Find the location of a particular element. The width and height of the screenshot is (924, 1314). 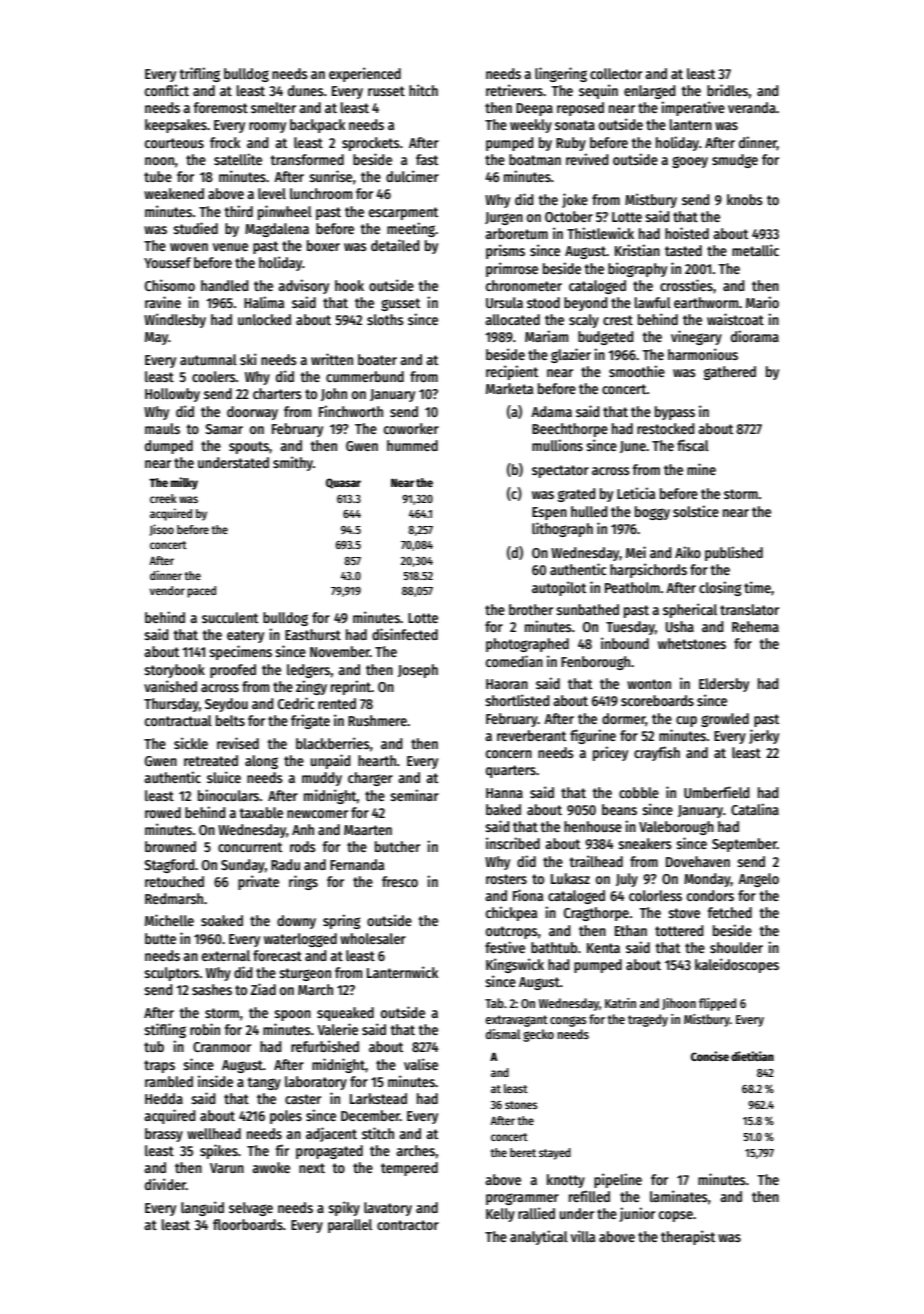

dormer is located at coordinates (624, 719).
